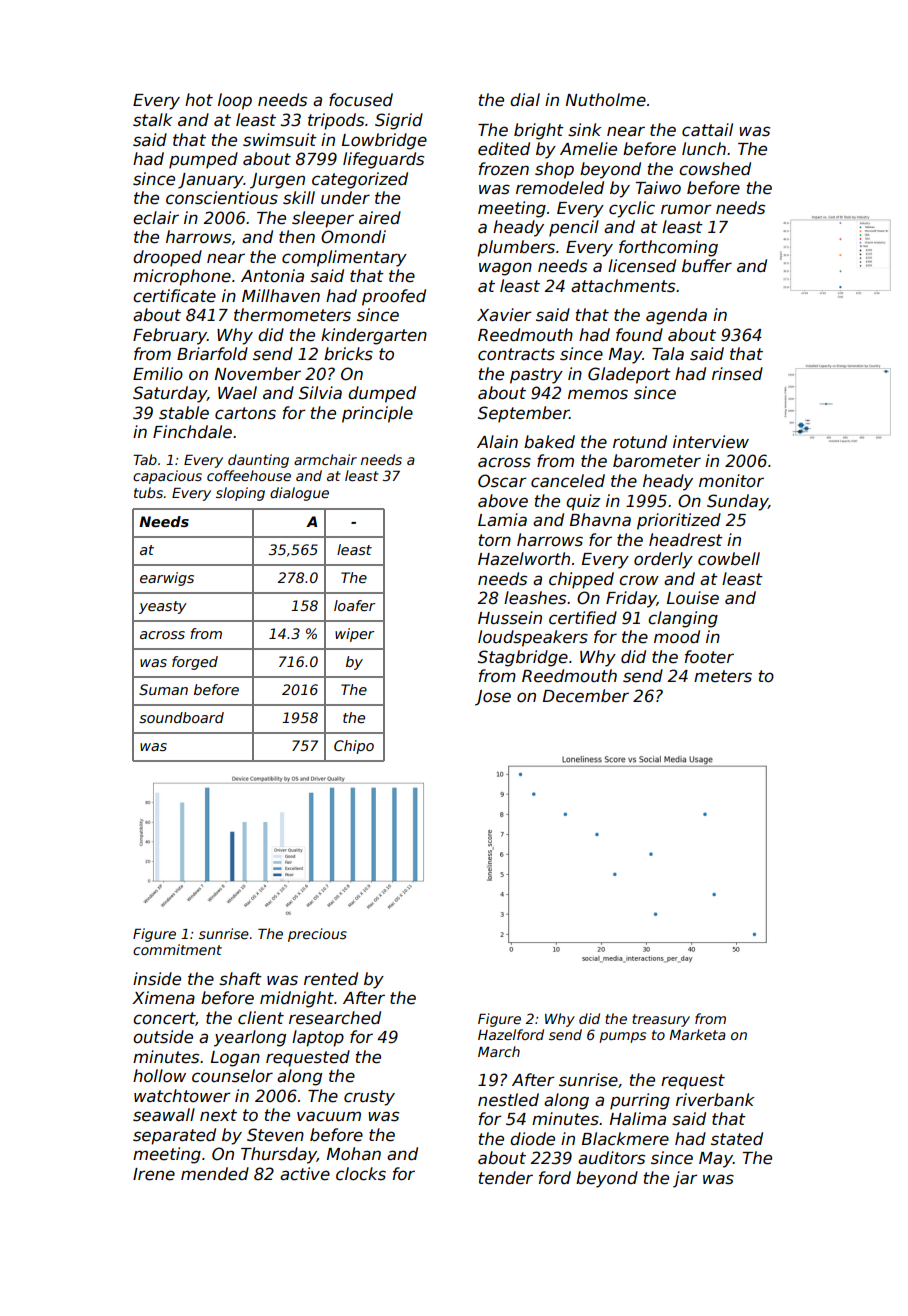  What do you see at coordinates (497, 441) in the screenshot?
I see `Alain` at bounding box center [497, 441].
